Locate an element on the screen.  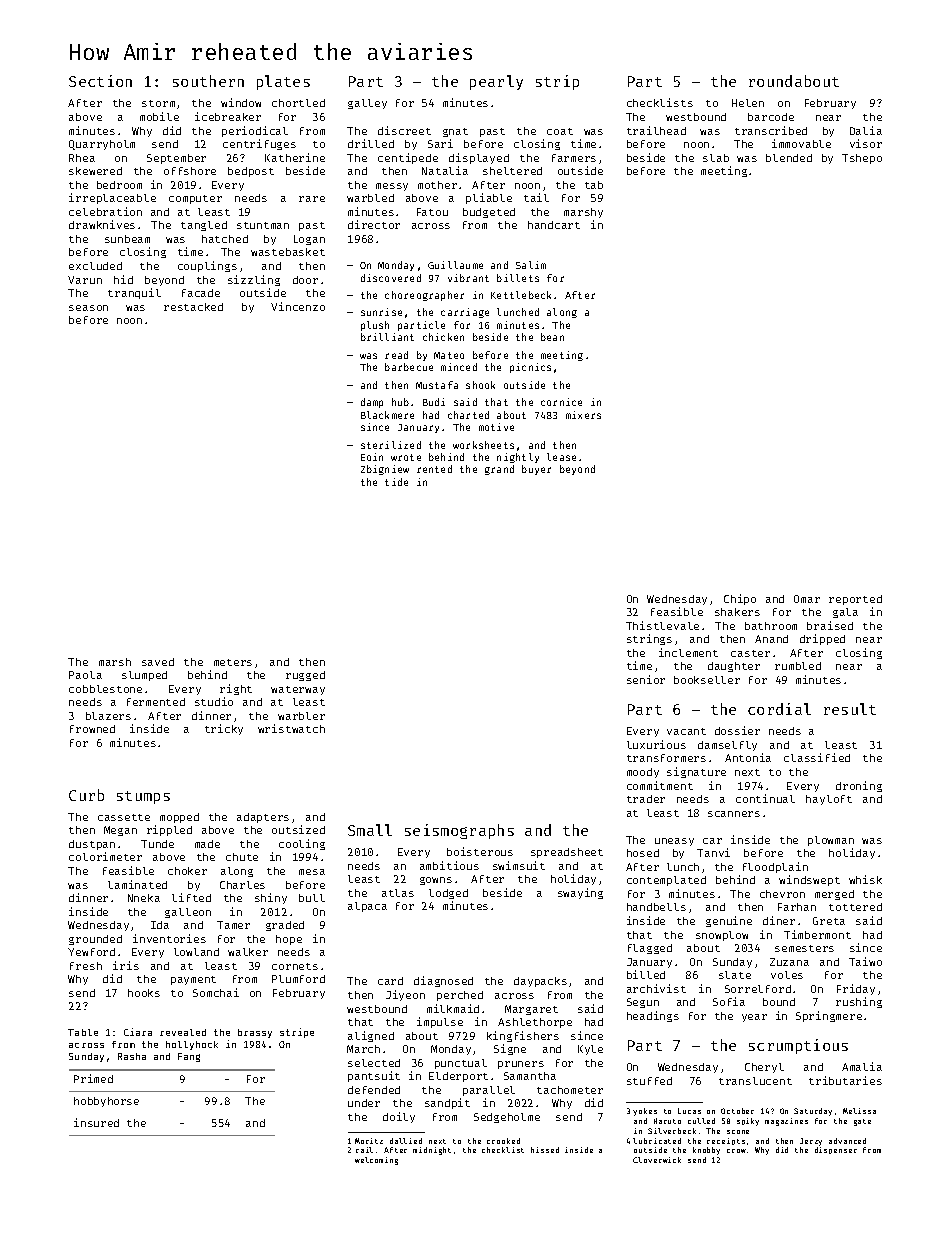
Fang is located at coordinates (189, 1057).
